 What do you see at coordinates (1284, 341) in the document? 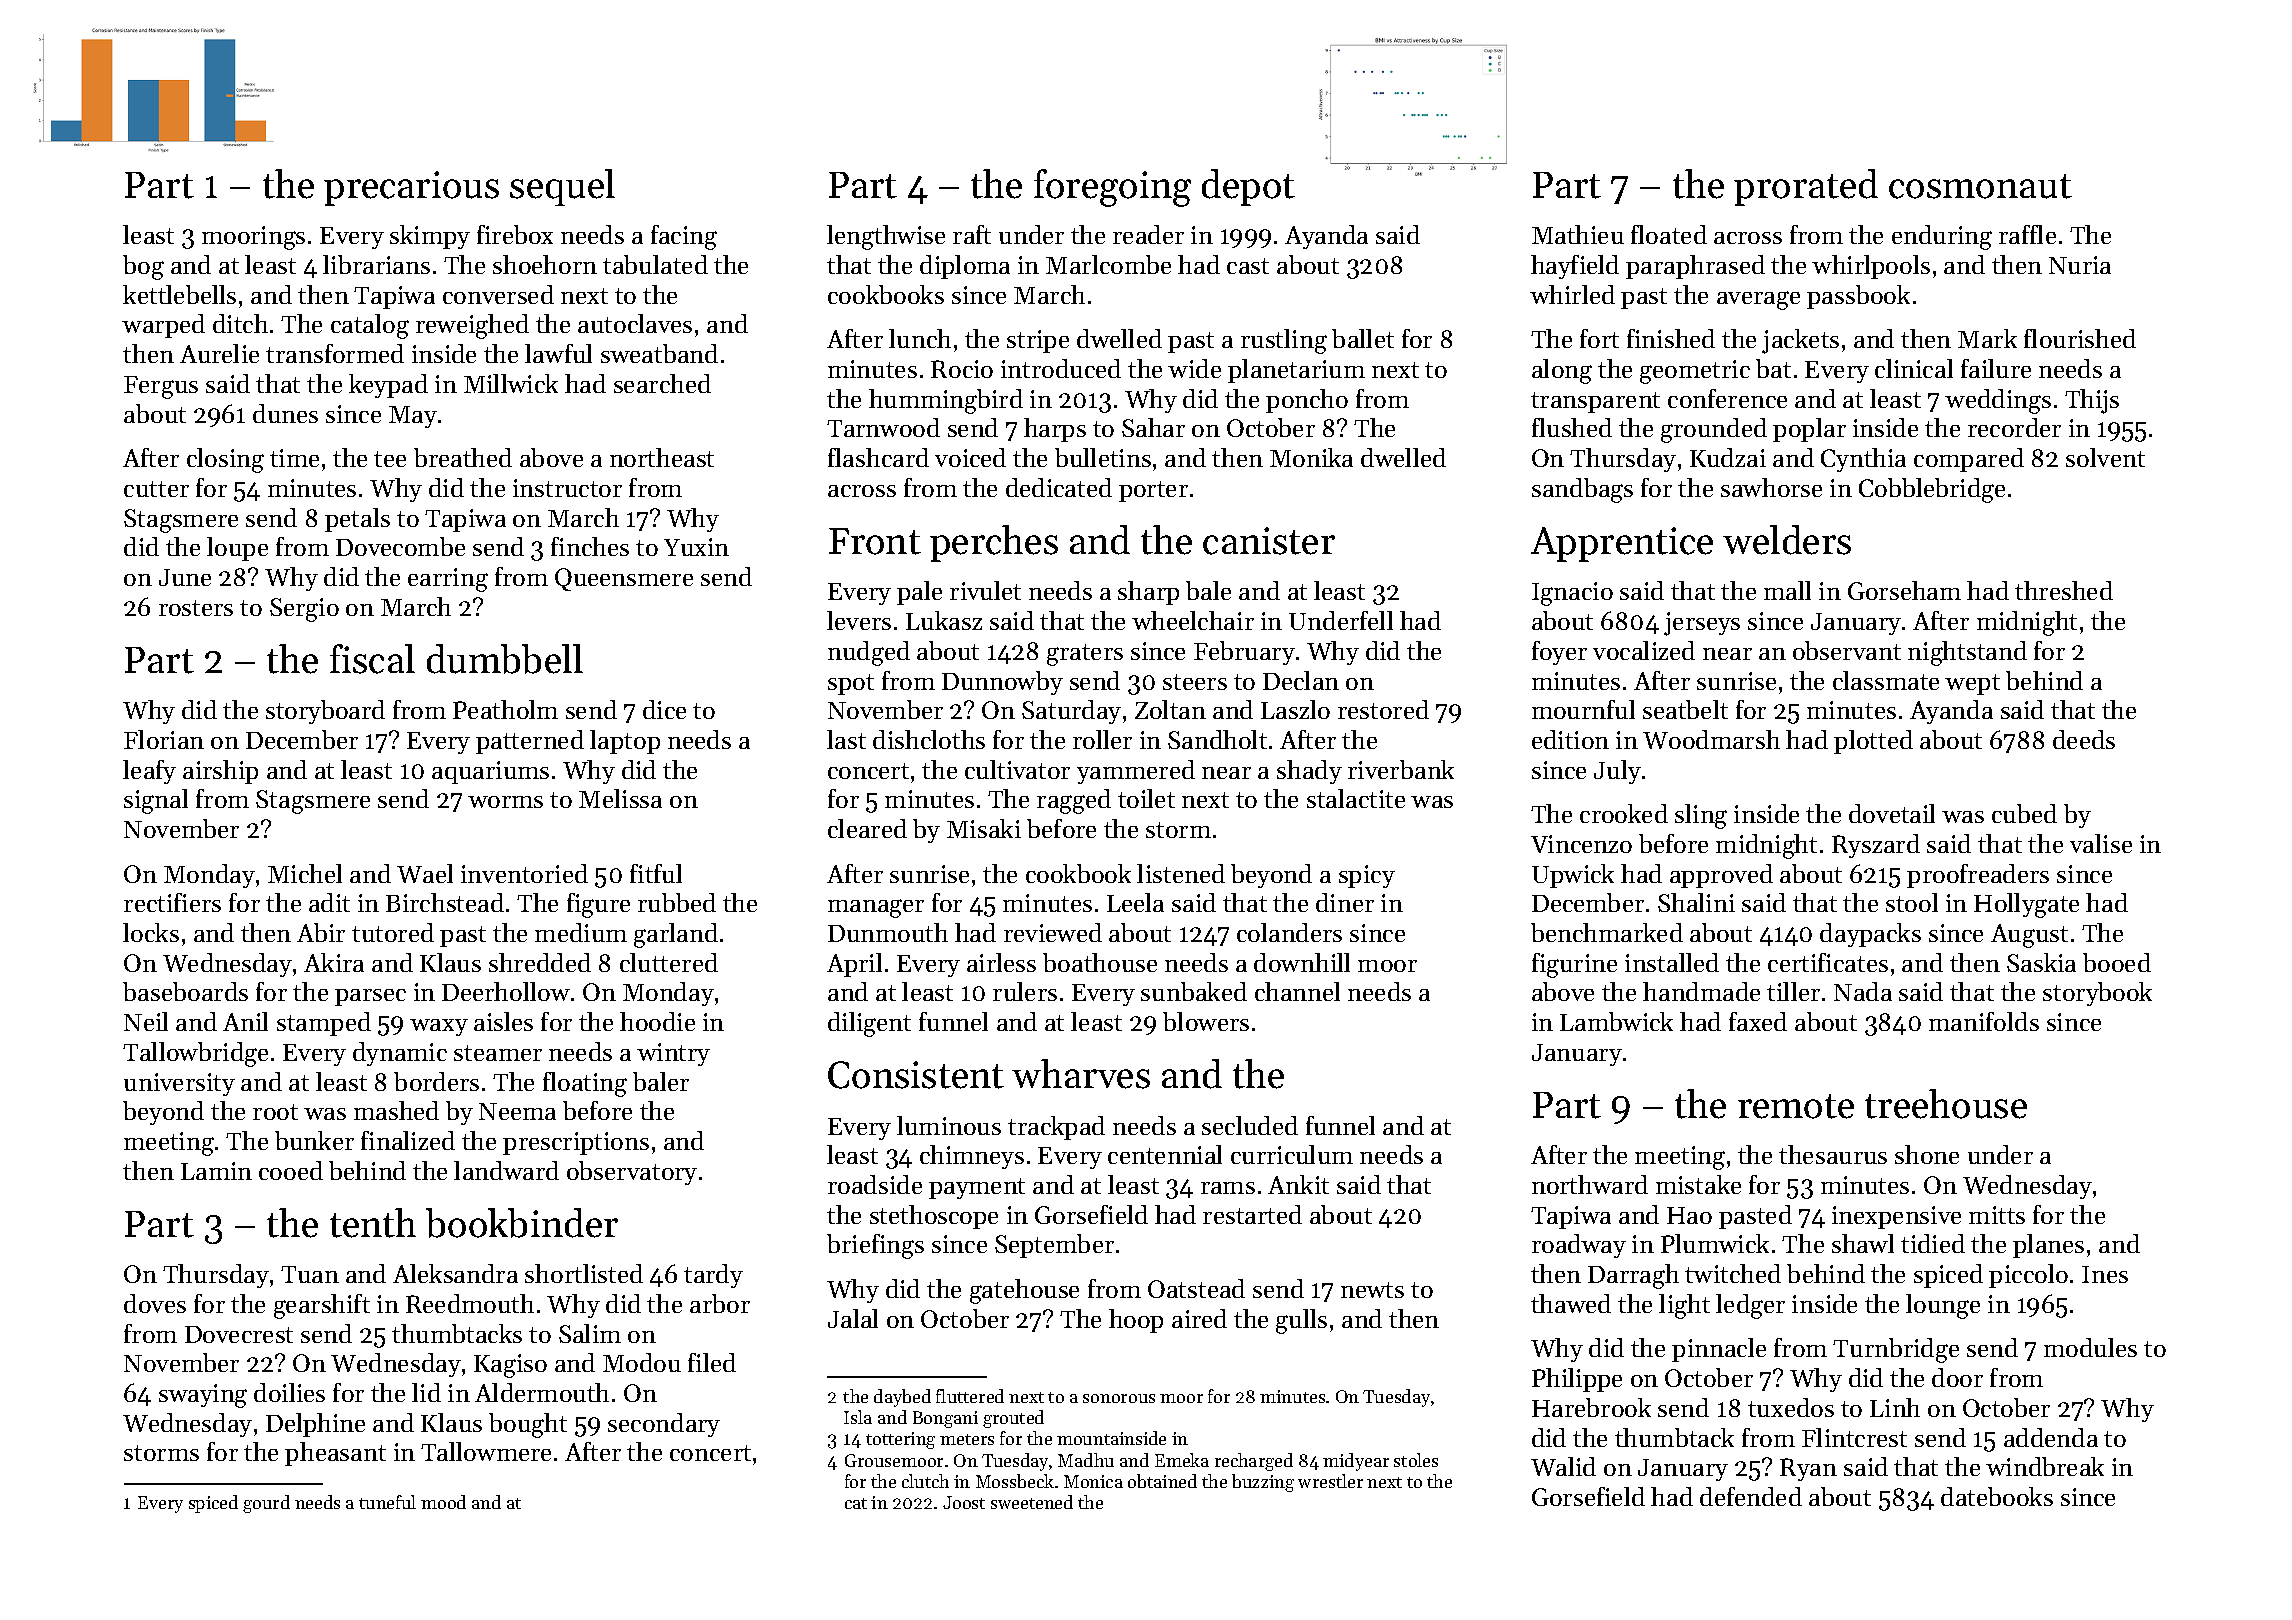
I see `rustling` at bounding box center [1284, 341].
